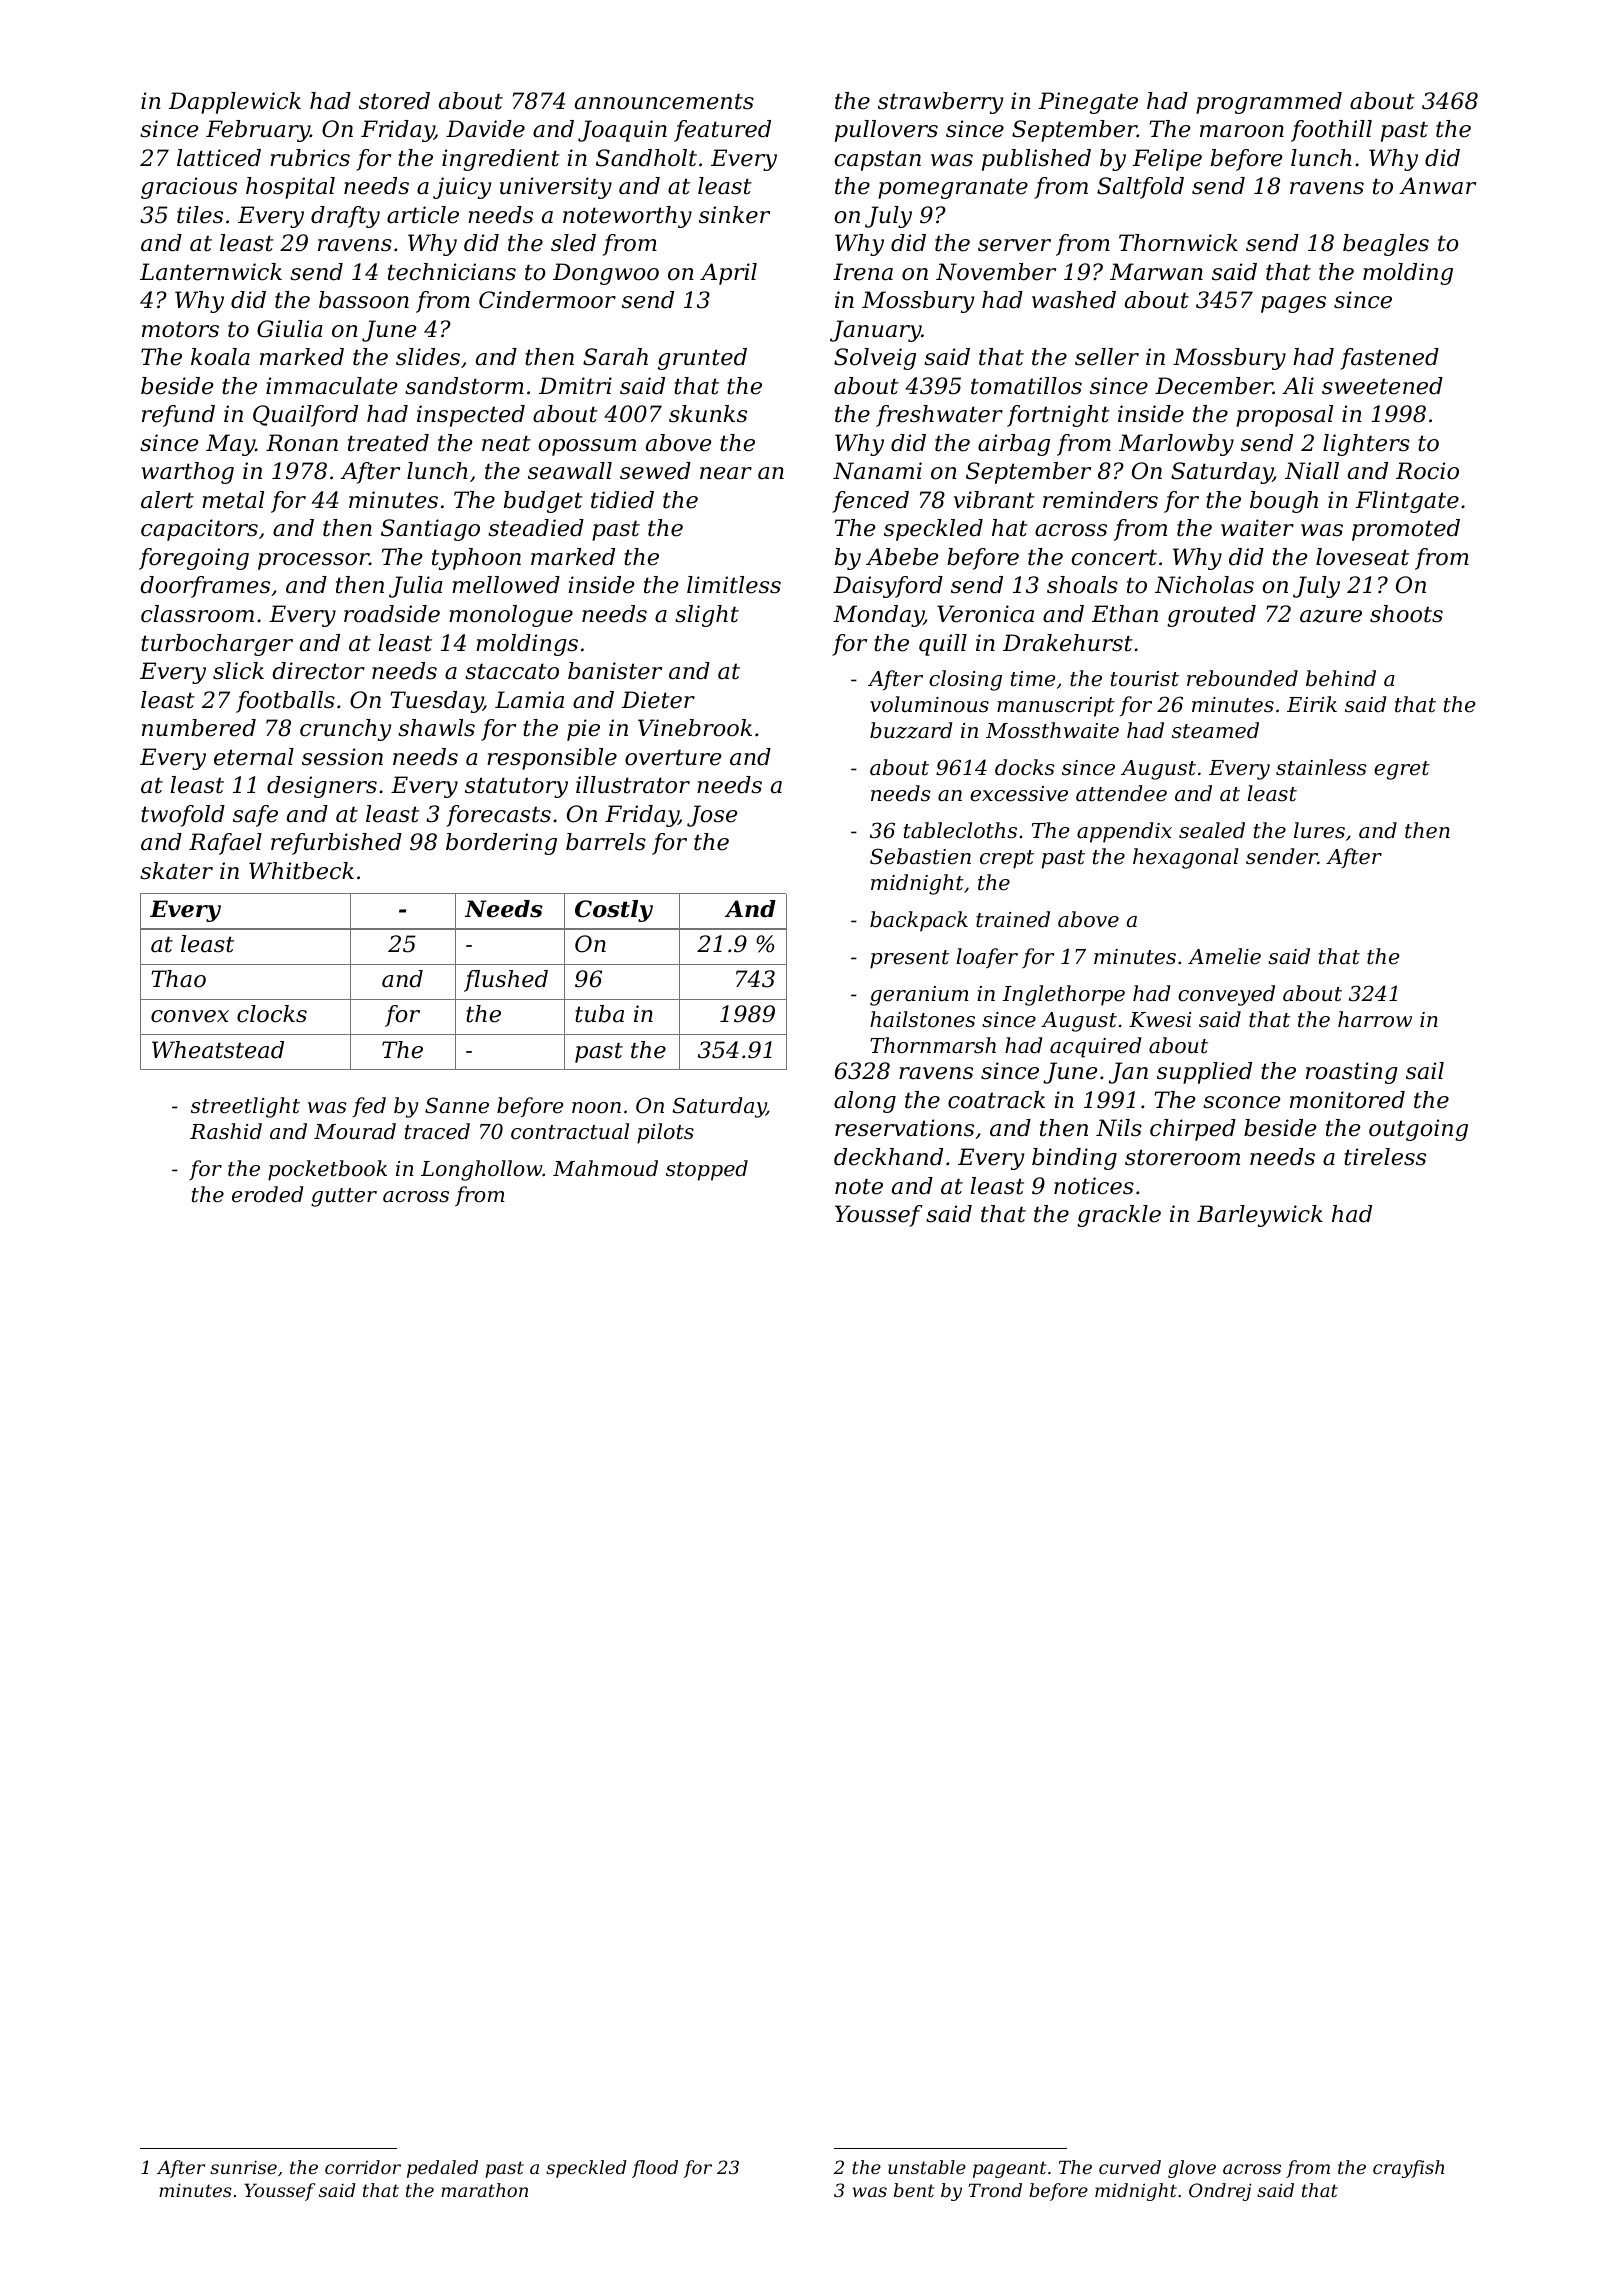 The width and height of the screenshot is (1620, 2292). What do you see at coordinates (960, 830) in the screenshot?
I see `tablecloths` at bounding box center [960, 830].
